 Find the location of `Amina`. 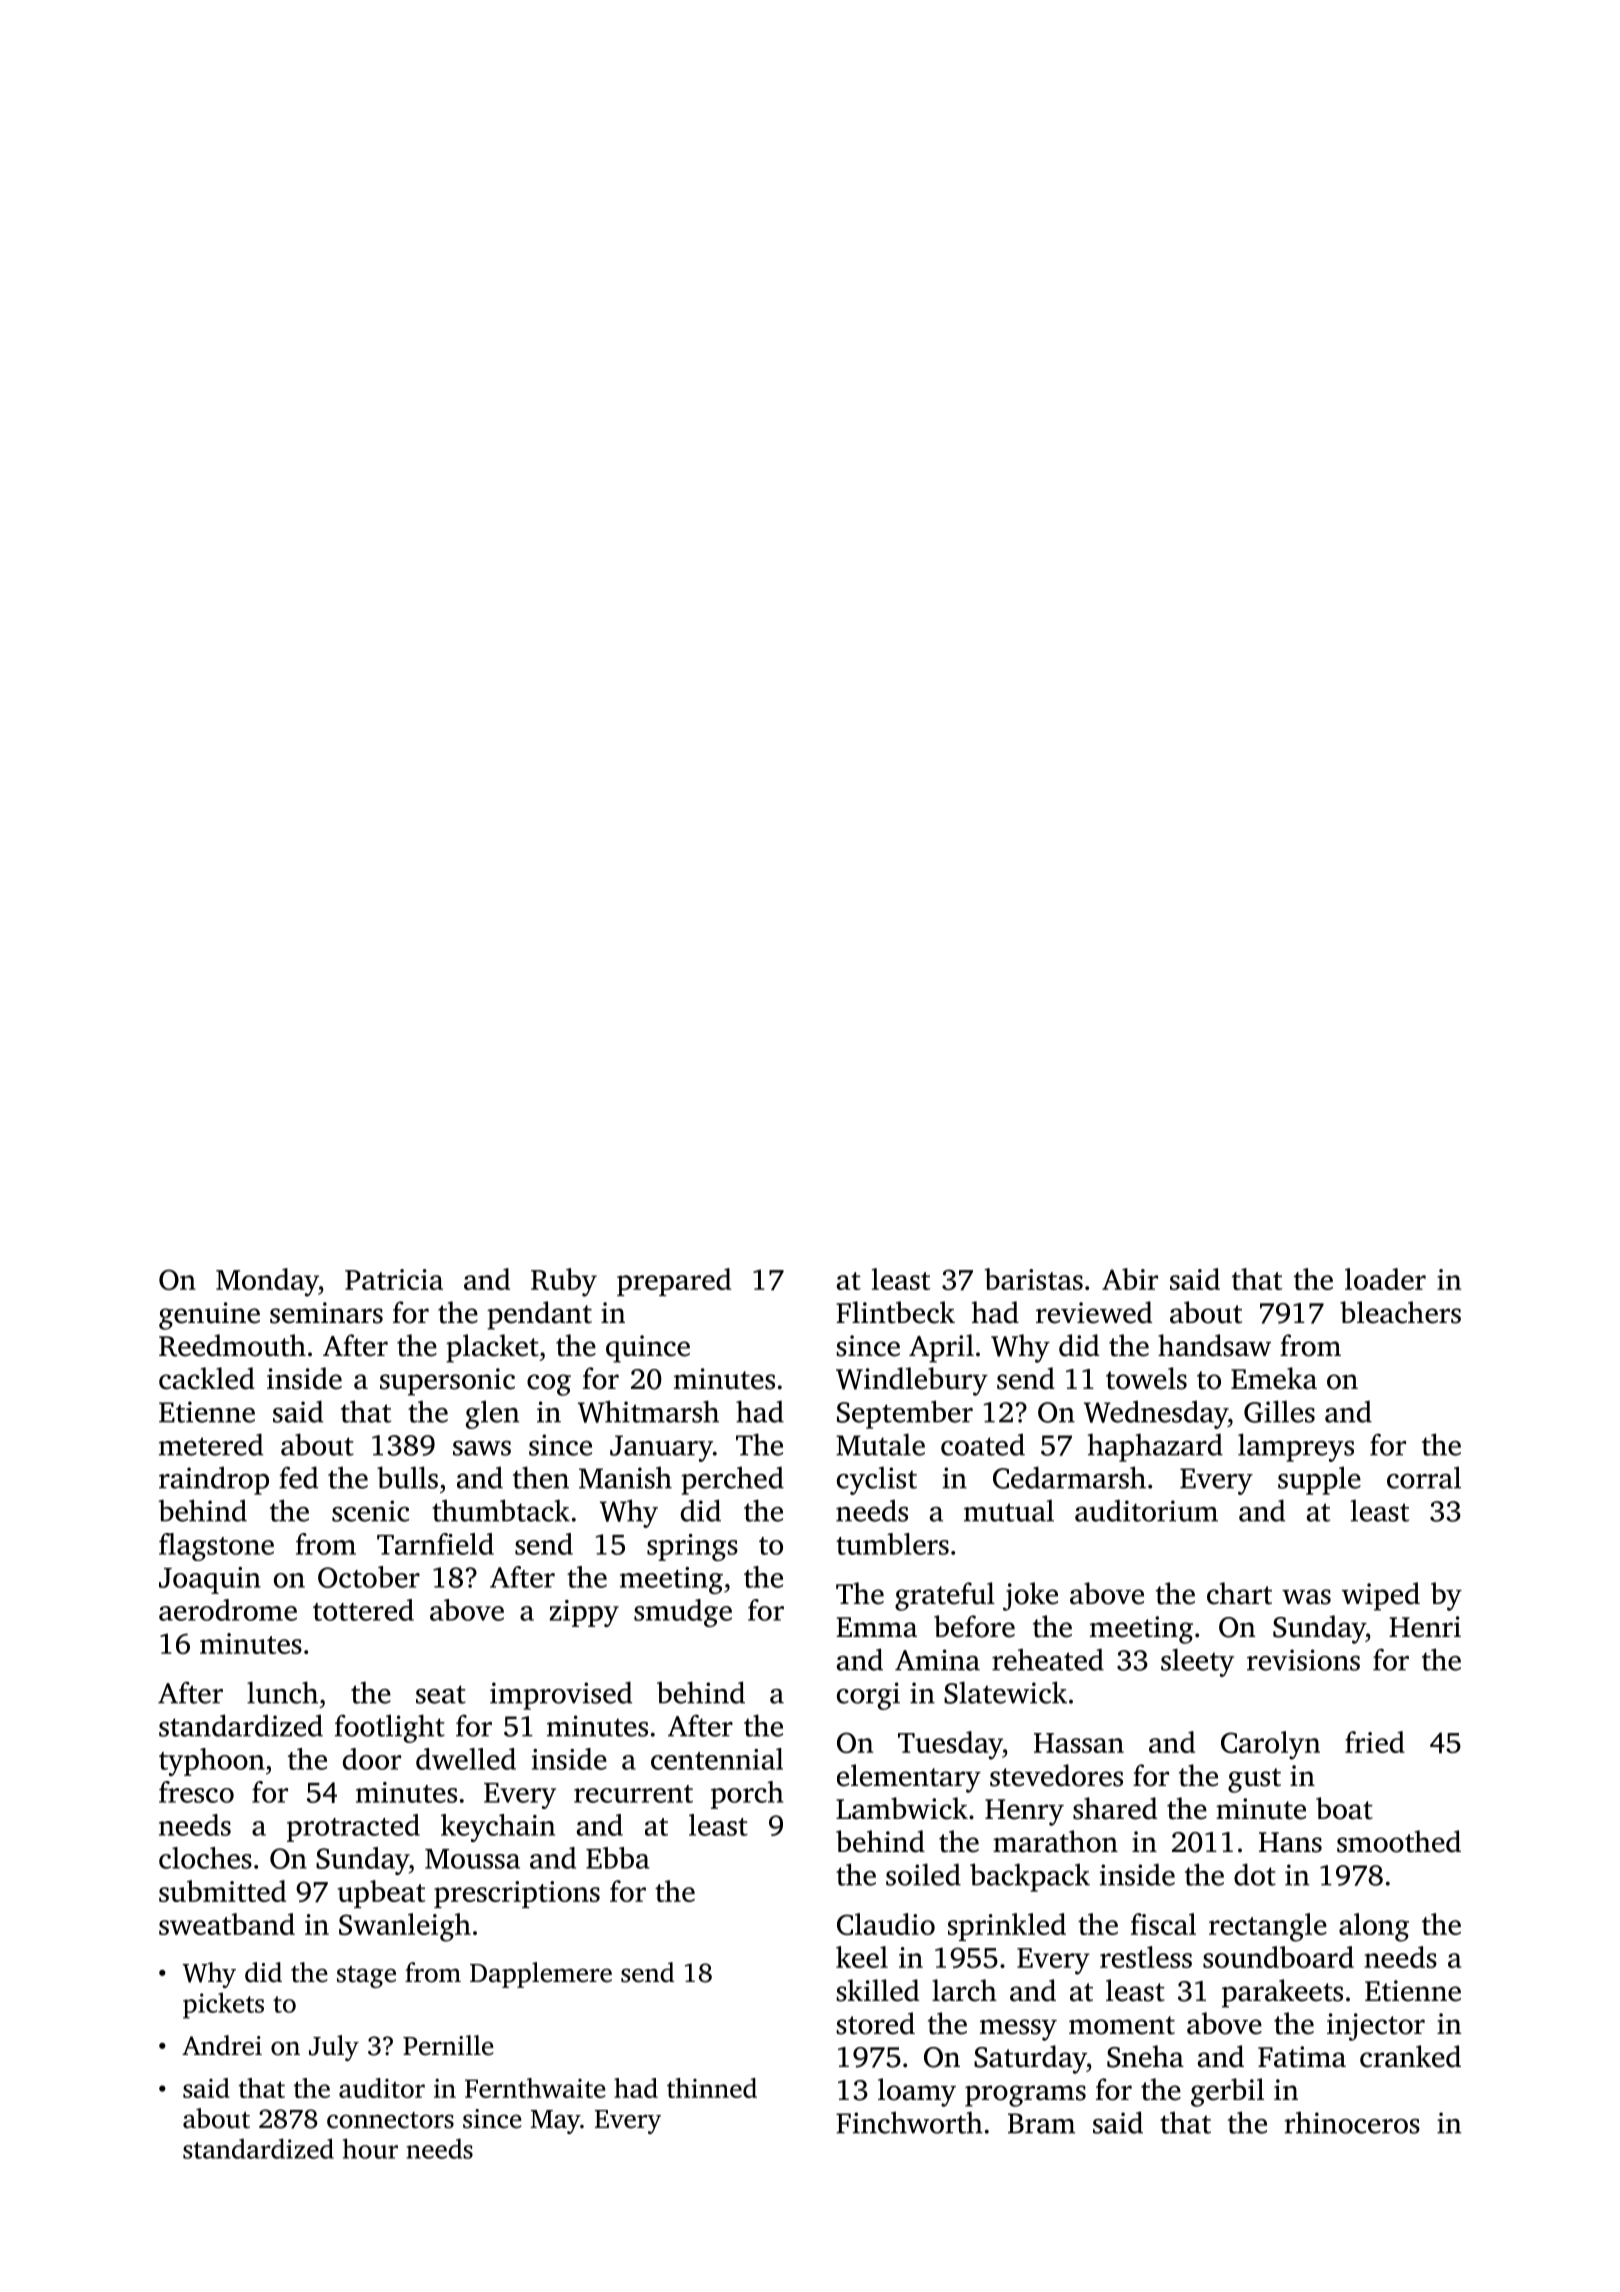

Amina is located at coordinates (937, 1660).
